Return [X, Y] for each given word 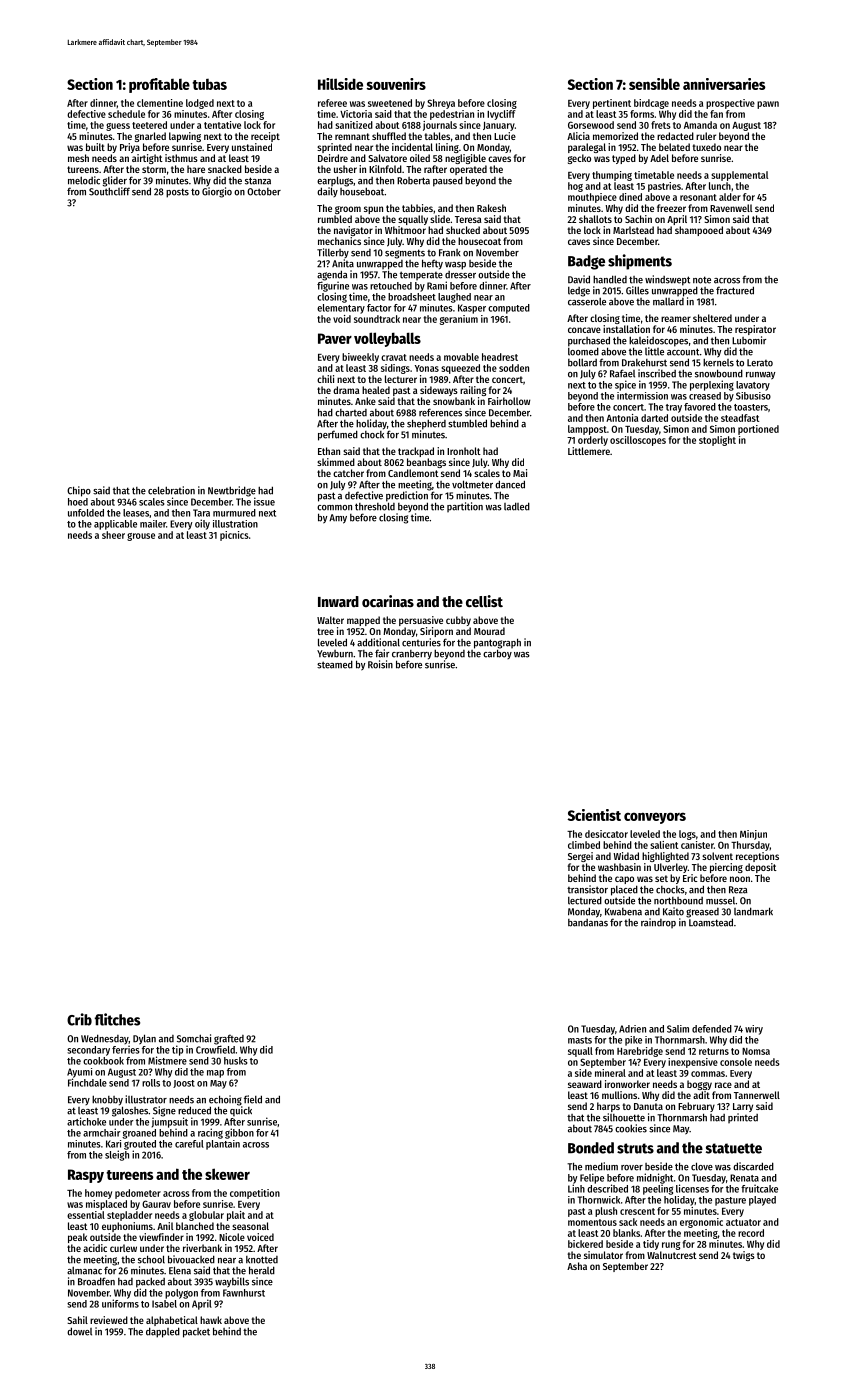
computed [509, 309]
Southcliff [109, 191]
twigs [744, 1256]
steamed [335, 664]
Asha [577, 1266]
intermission [642, 396]
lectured [585, 900]
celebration [171, 490]
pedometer [138, 1194]
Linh [576, 1188]
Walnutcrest [672, 1255]
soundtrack [377, 319]
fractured [735, 290]
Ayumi [79, 1073]
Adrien [632, 1029]
